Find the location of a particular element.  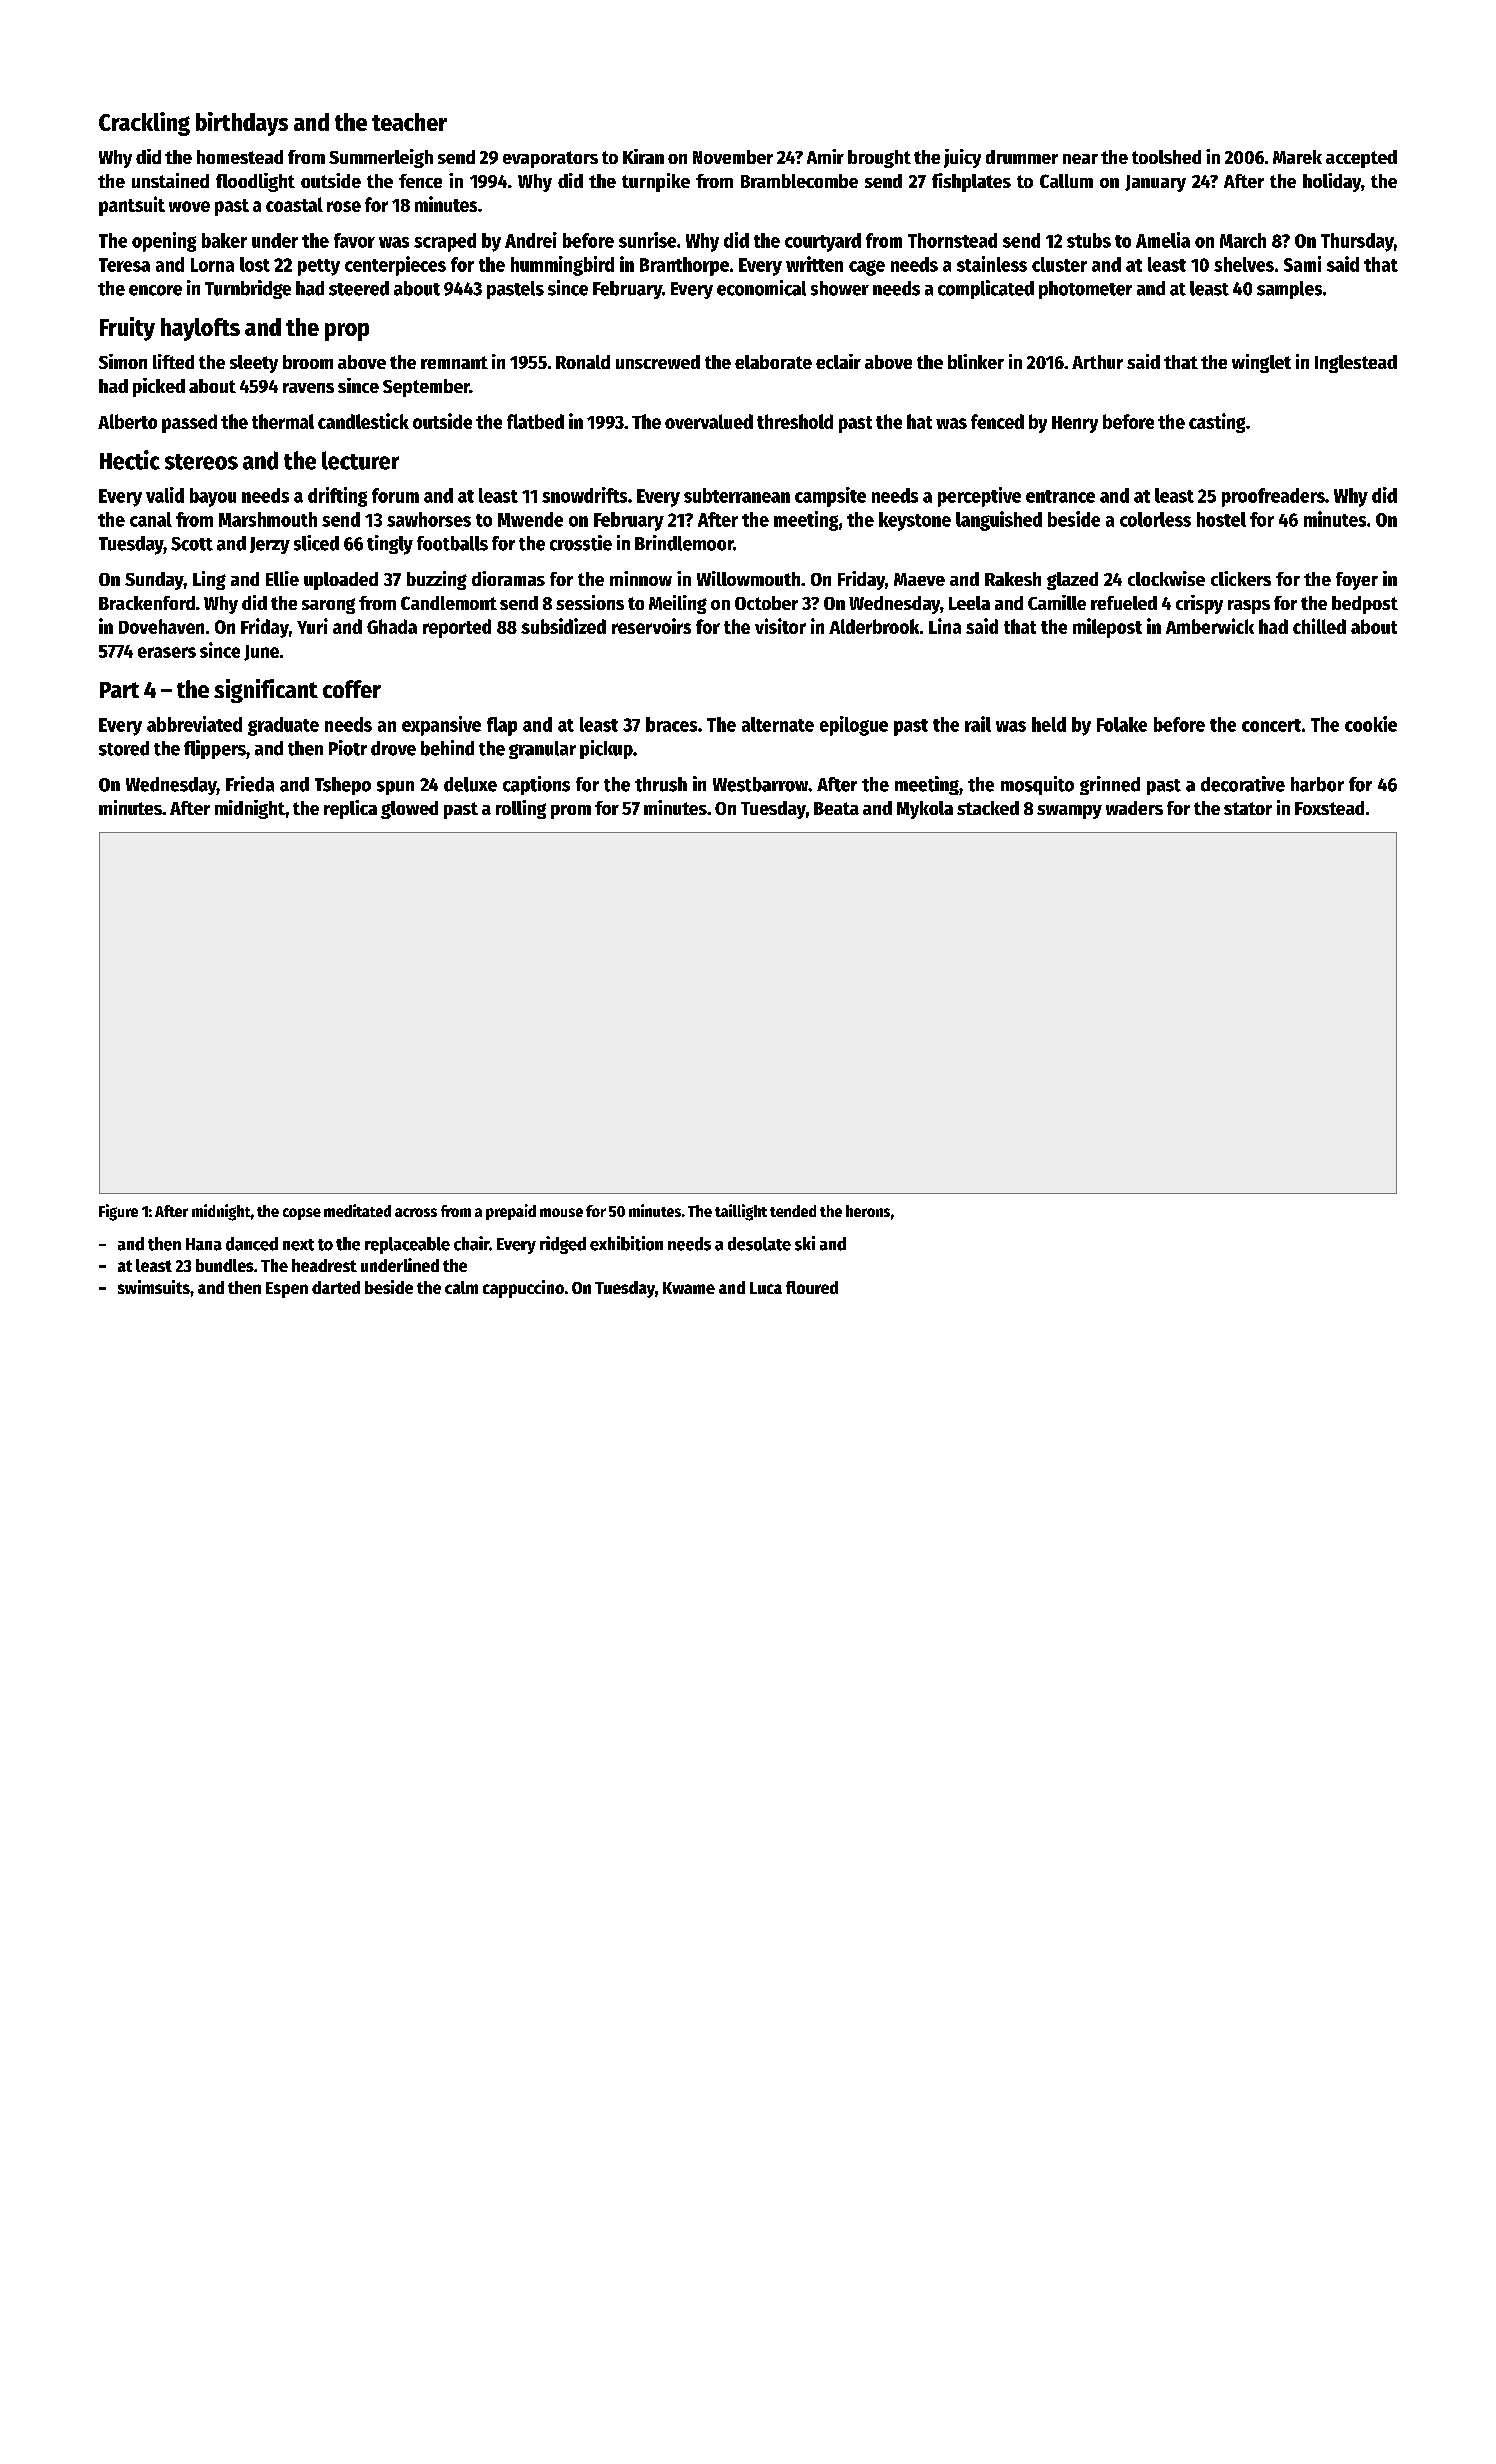

held is located at coordinates (1049, 724).
